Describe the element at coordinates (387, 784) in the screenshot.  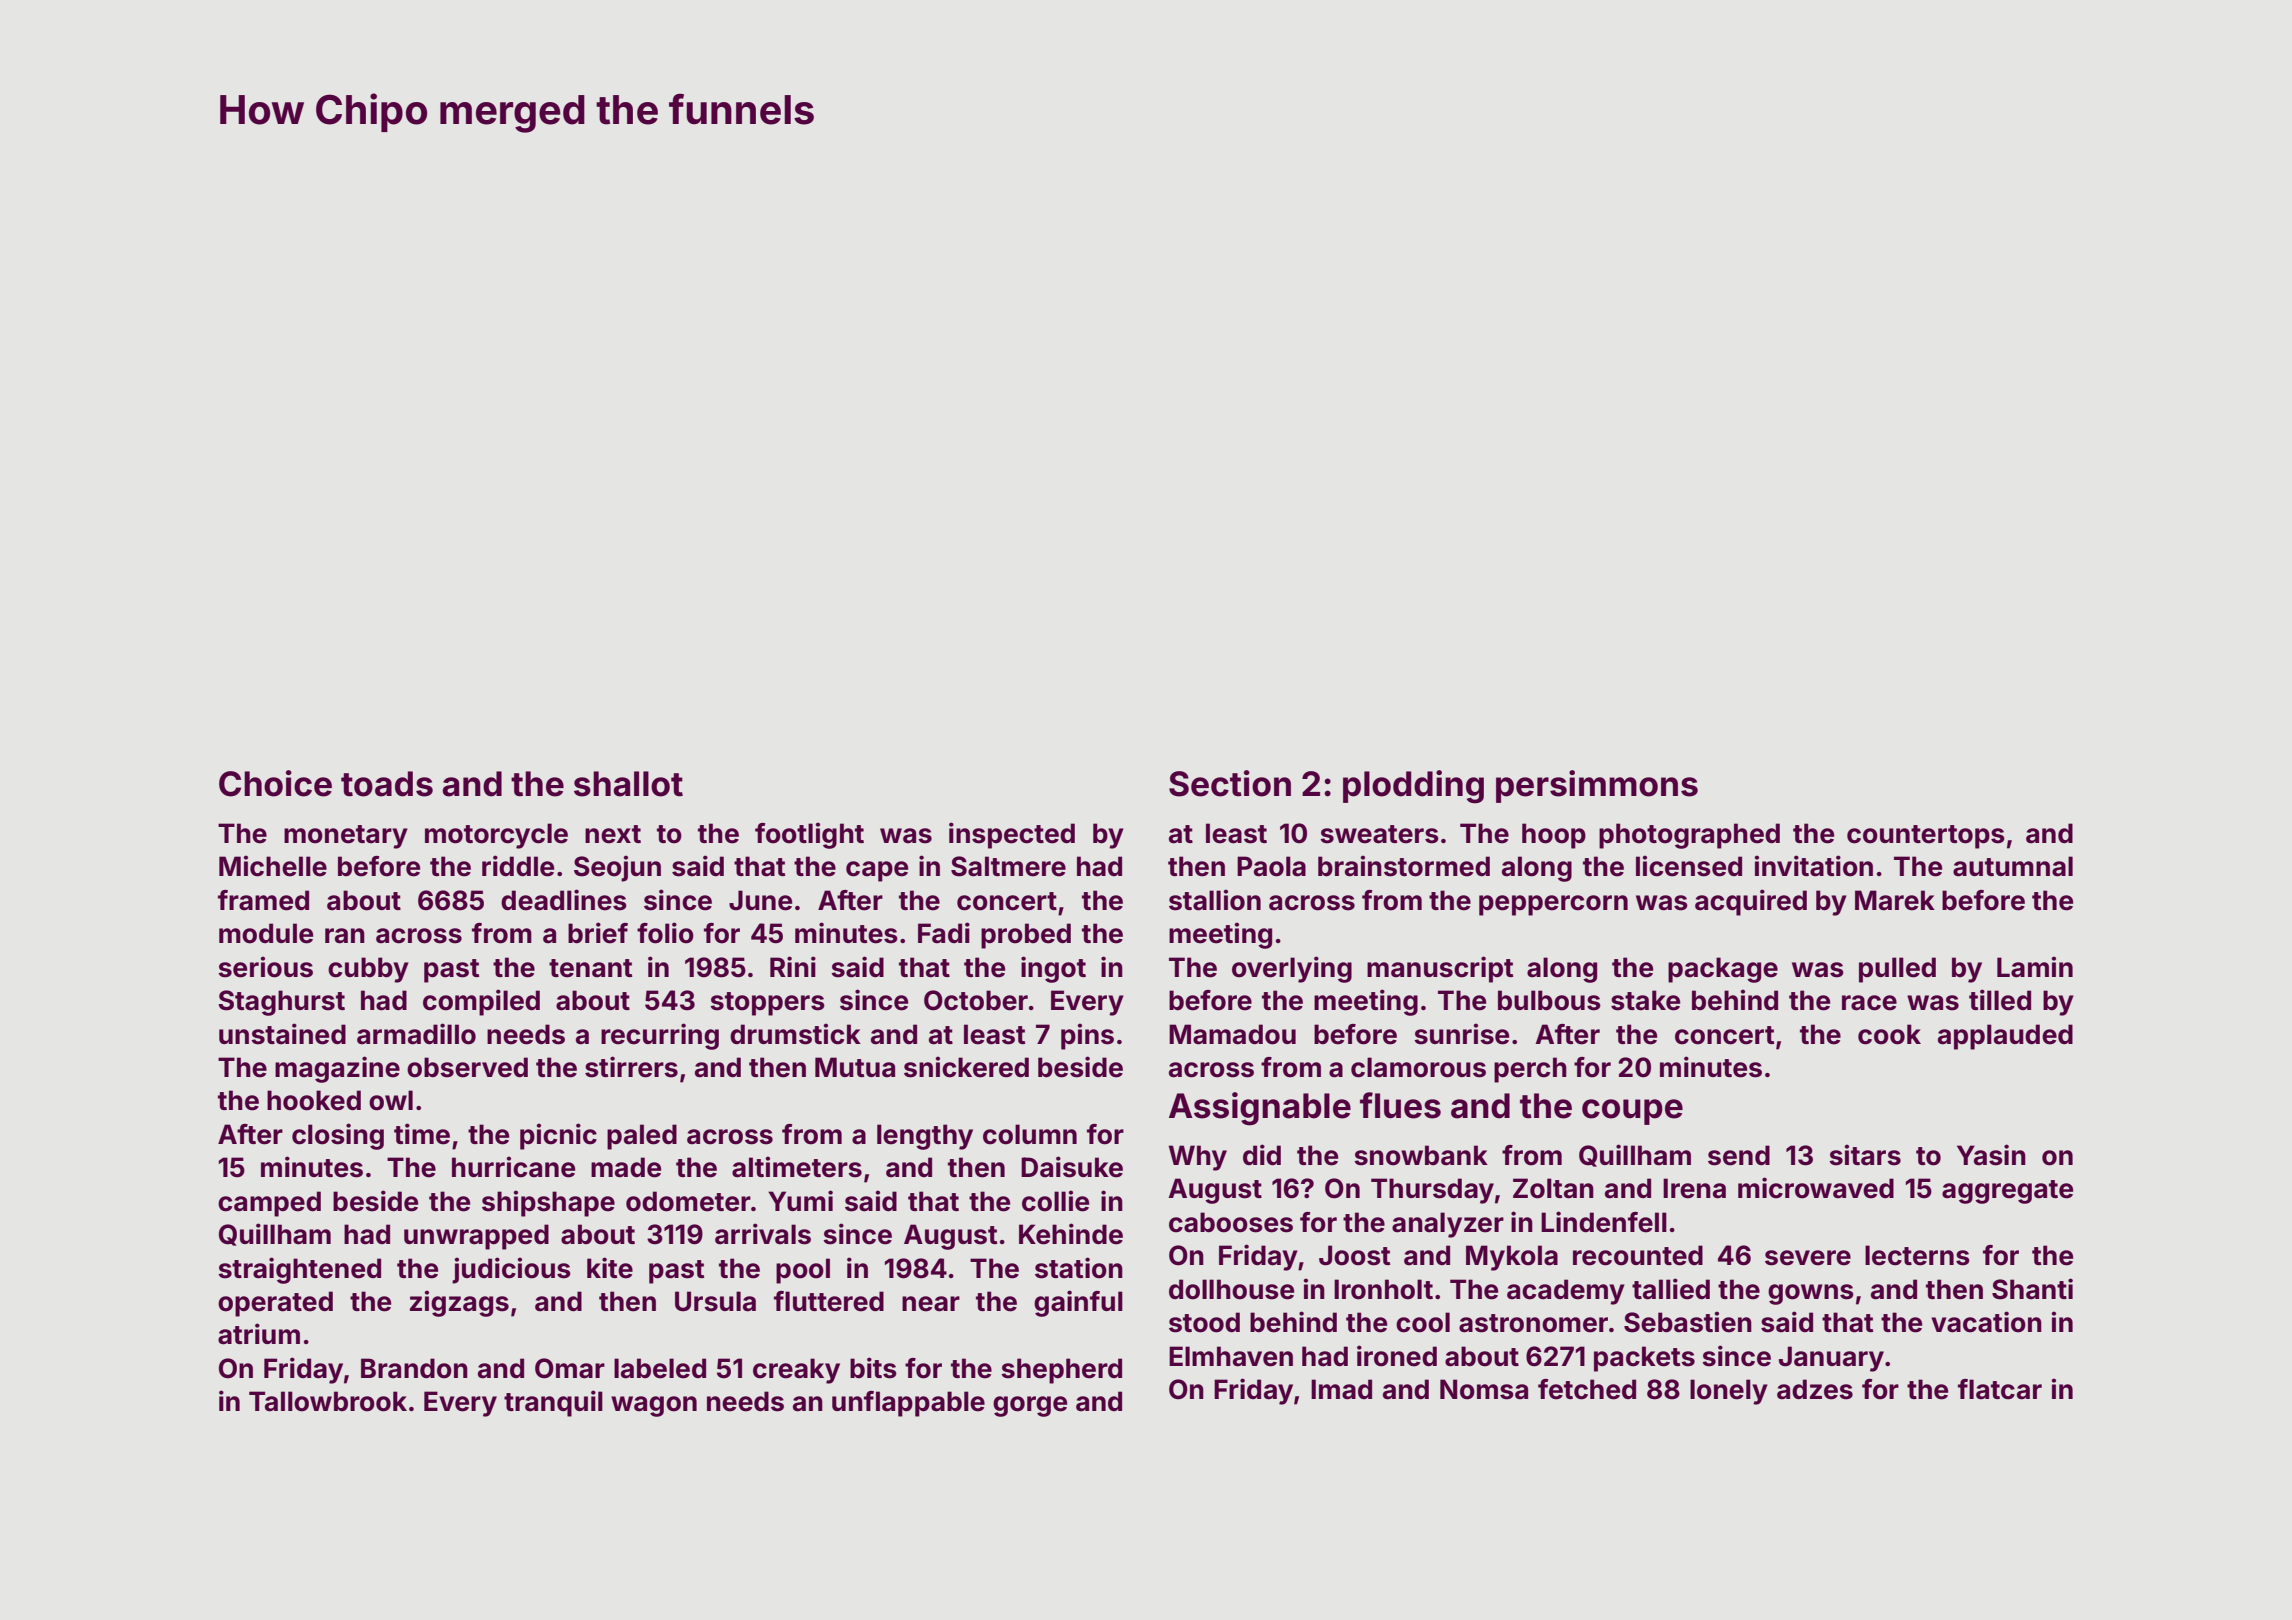
I see `toads` at that location.
